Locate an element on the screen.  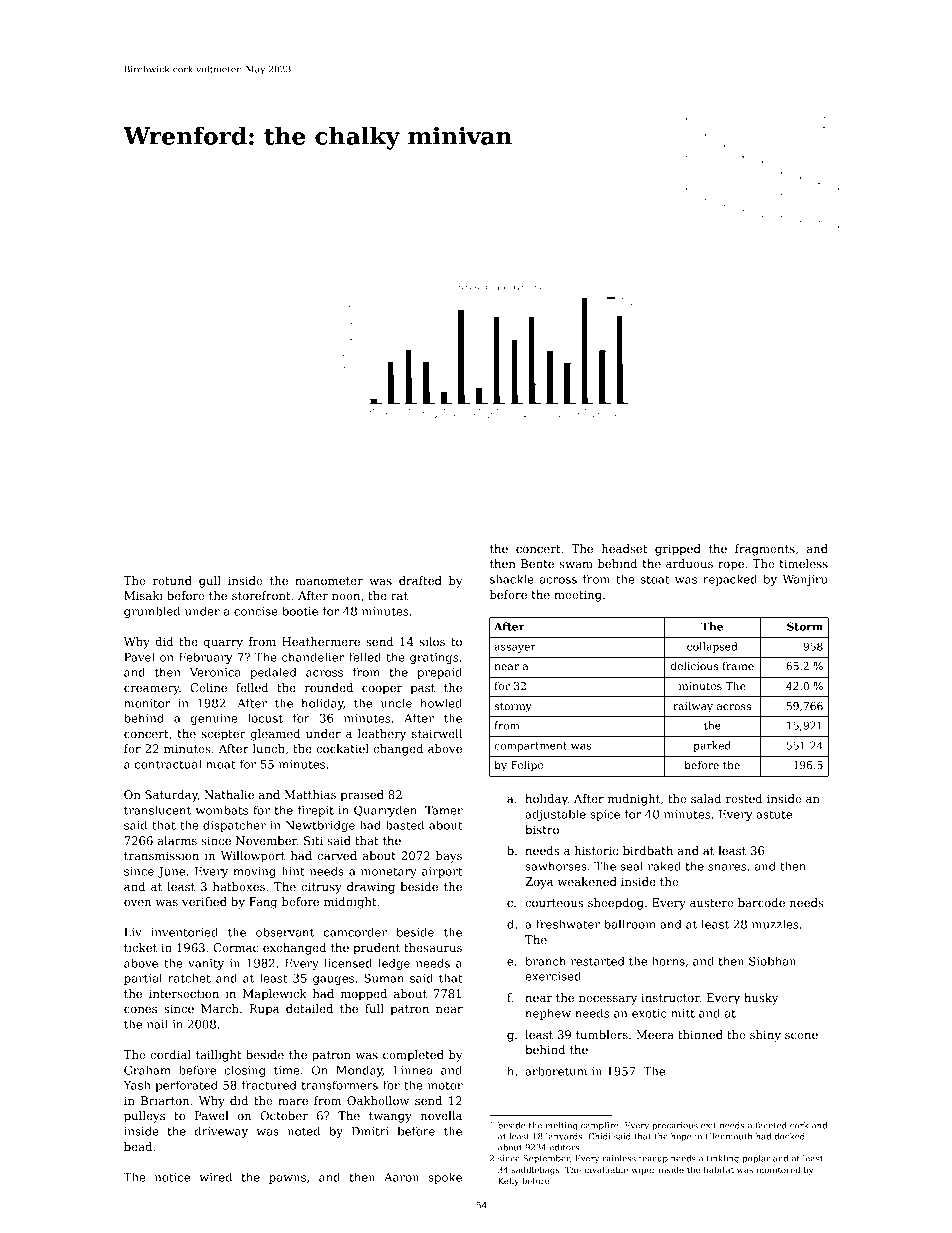
pawns is located at coordinates (287, 1179).
